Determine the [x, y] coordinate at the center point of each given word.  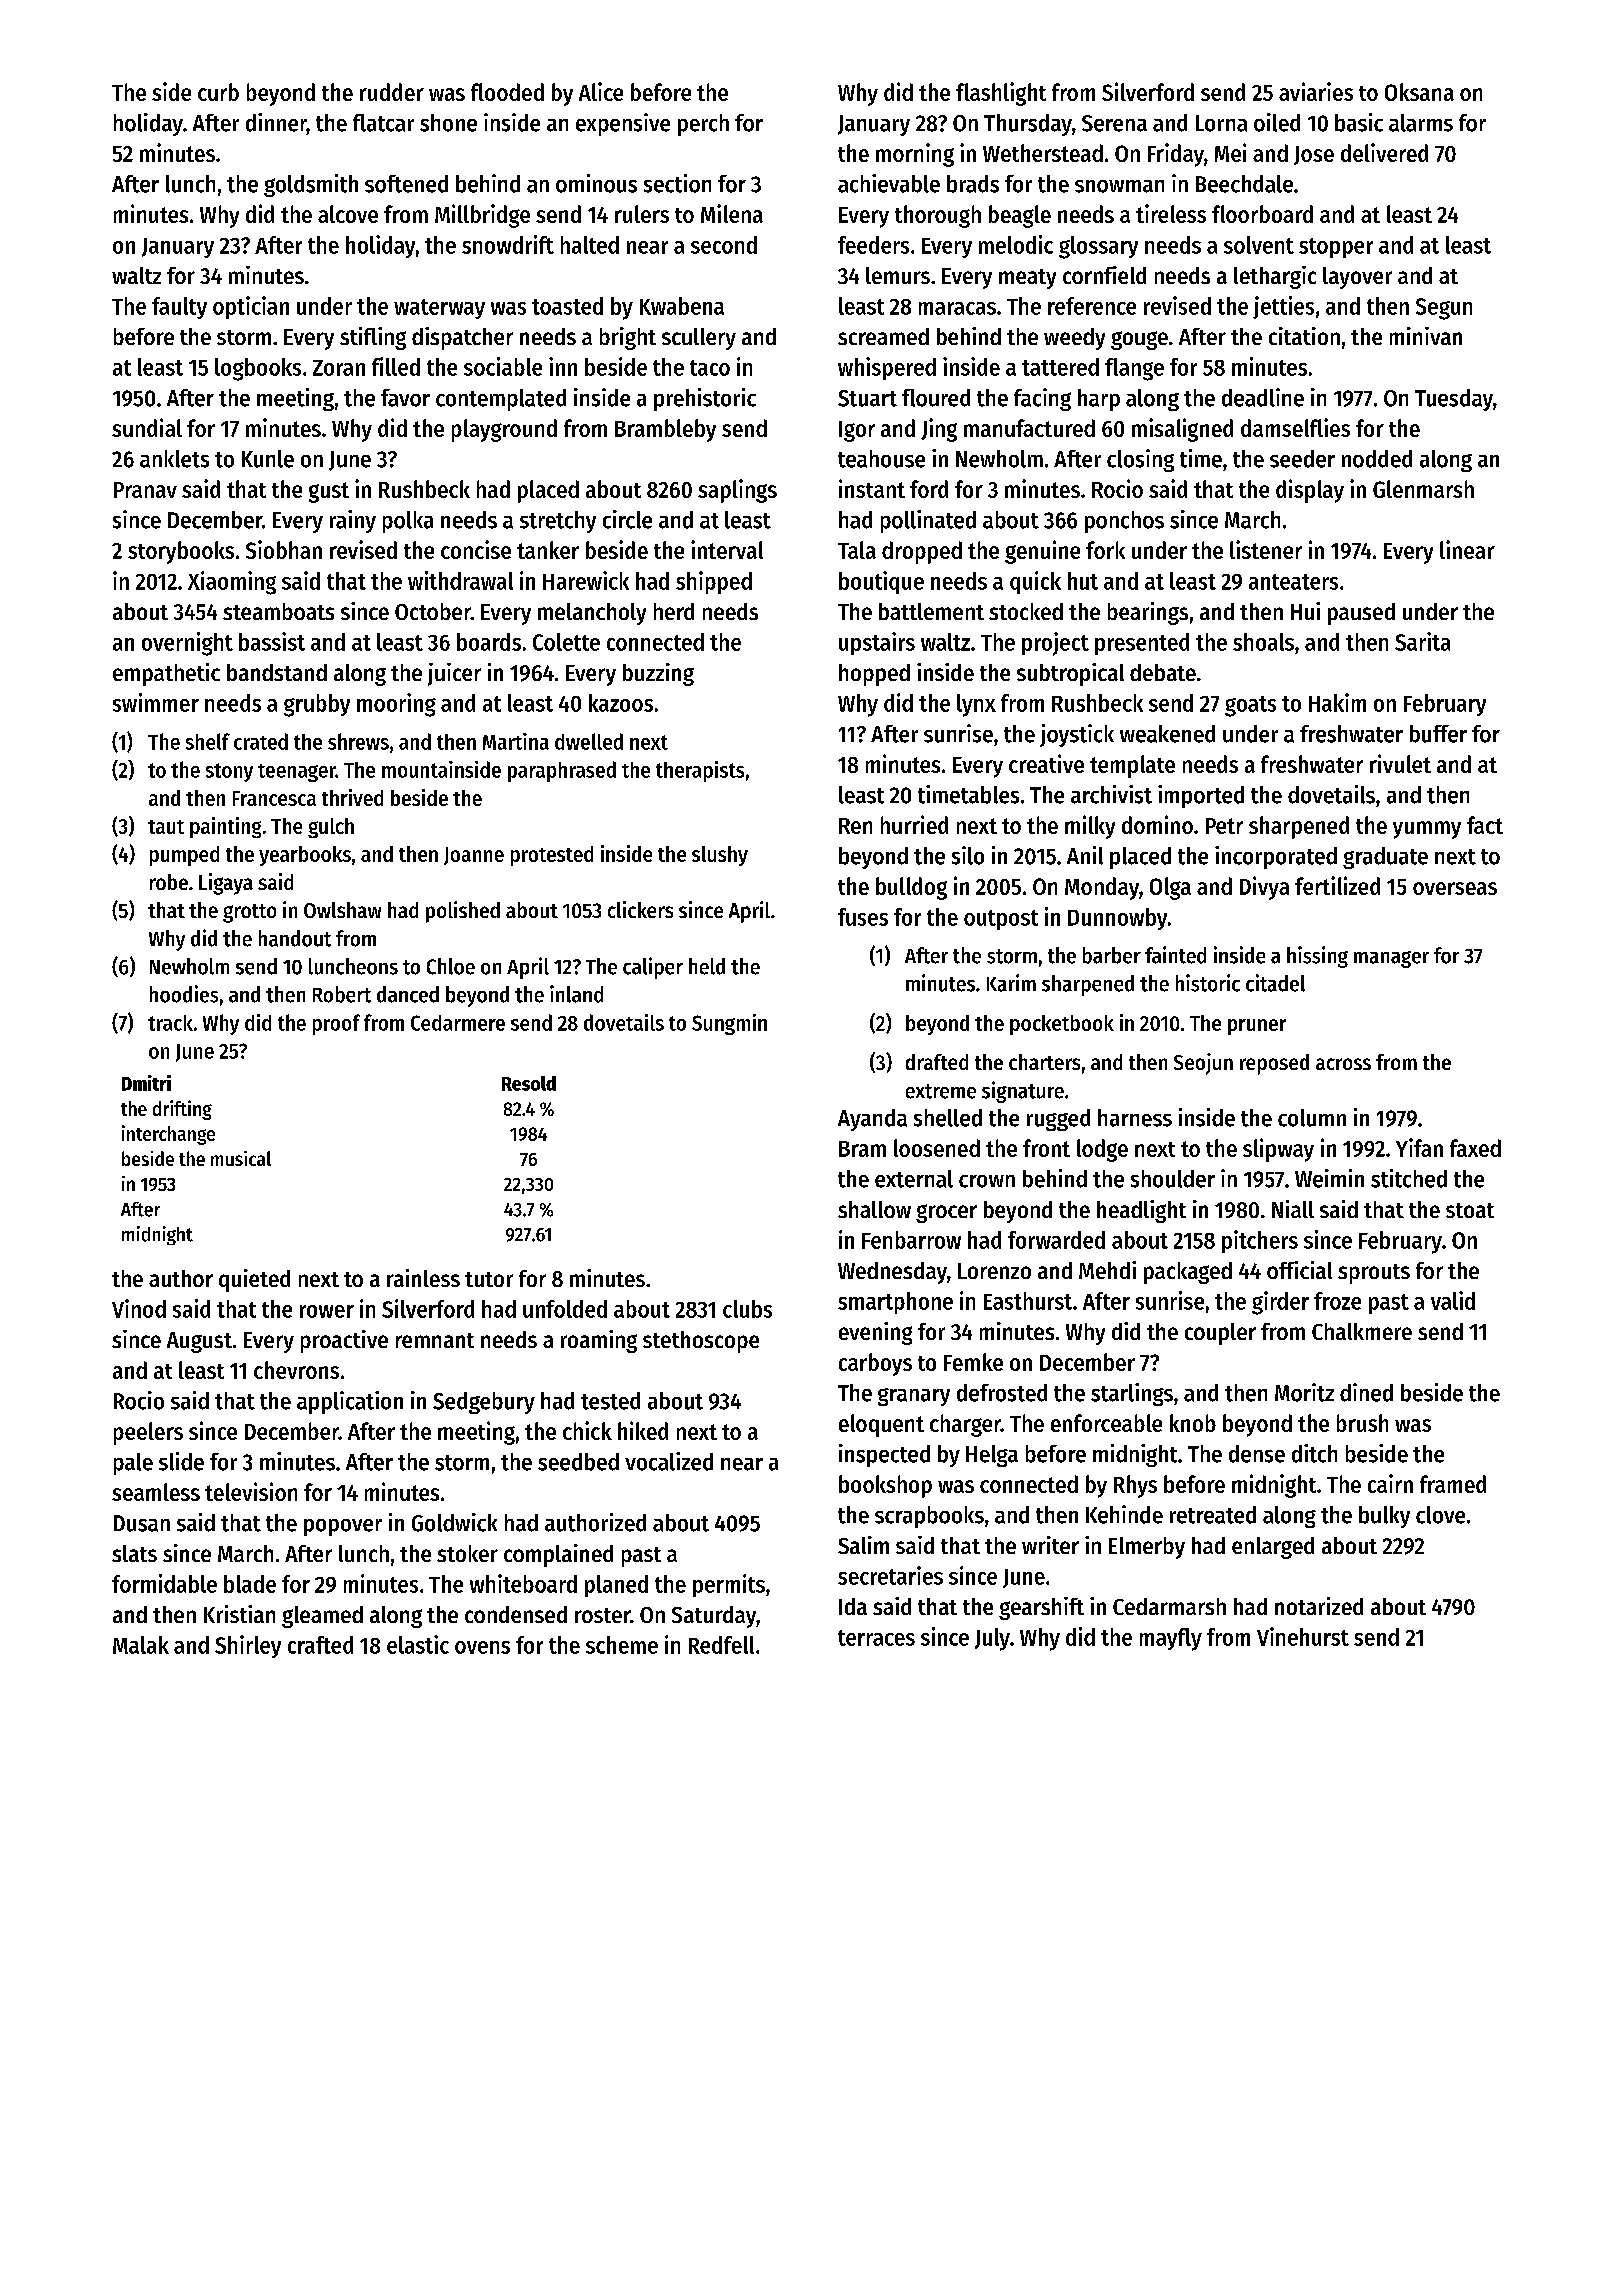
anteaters [1293, 582]
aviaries [1316, 91]
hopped [874, 675]
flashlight [1001, 94]
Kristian [239, 1614]
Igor [857, 431]
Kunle [268, 459]
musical [241, 1158]
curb [218, 92]
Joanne [474, 856]
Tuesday [1454, 400]
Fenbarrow [911, 1240]
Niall [1293, 1209]
